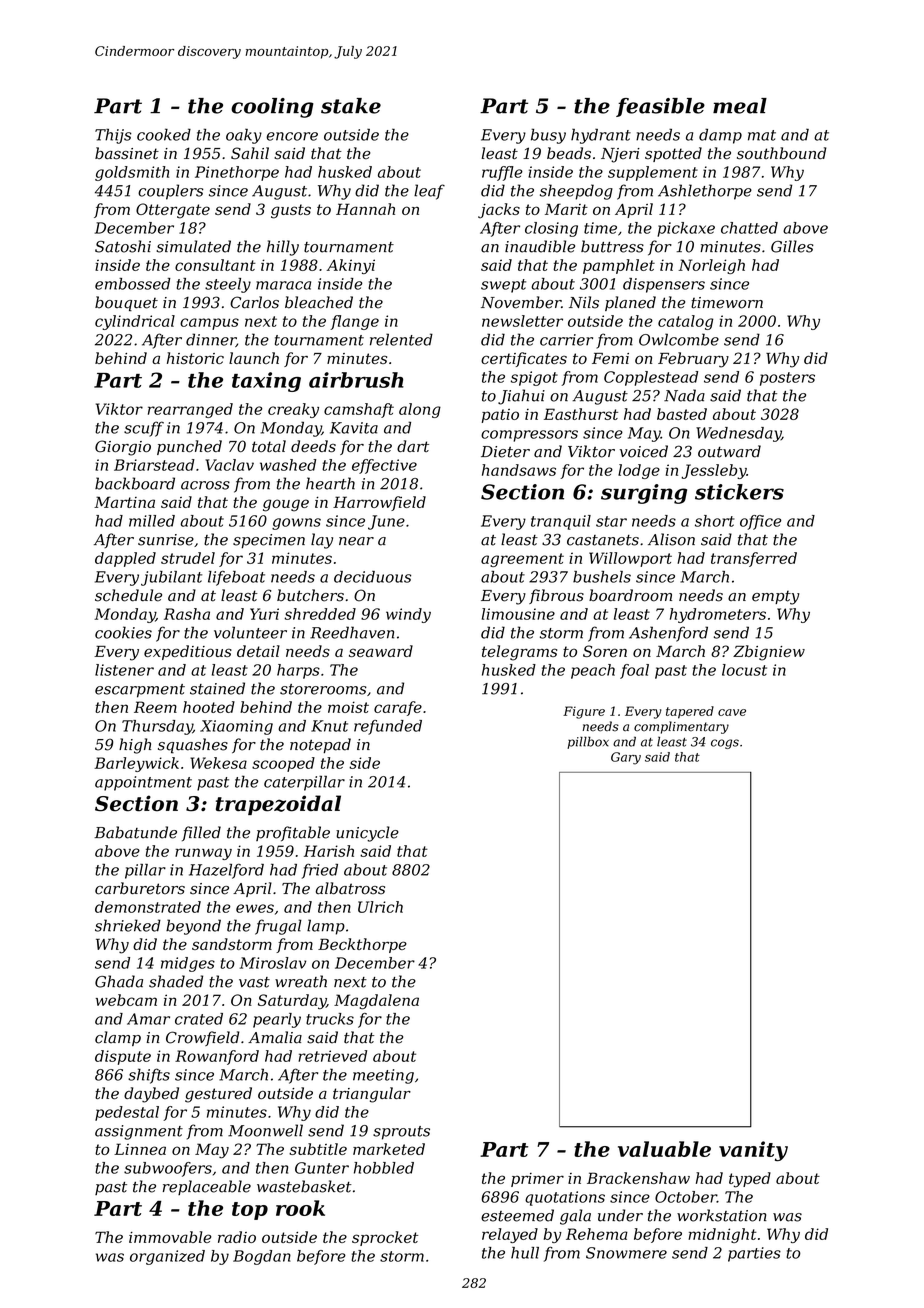 The height and width of the screenshot is (1308, 924). Describe the element at coordinates (725, 744) in the screenshot. I see `cogs` at that location.
